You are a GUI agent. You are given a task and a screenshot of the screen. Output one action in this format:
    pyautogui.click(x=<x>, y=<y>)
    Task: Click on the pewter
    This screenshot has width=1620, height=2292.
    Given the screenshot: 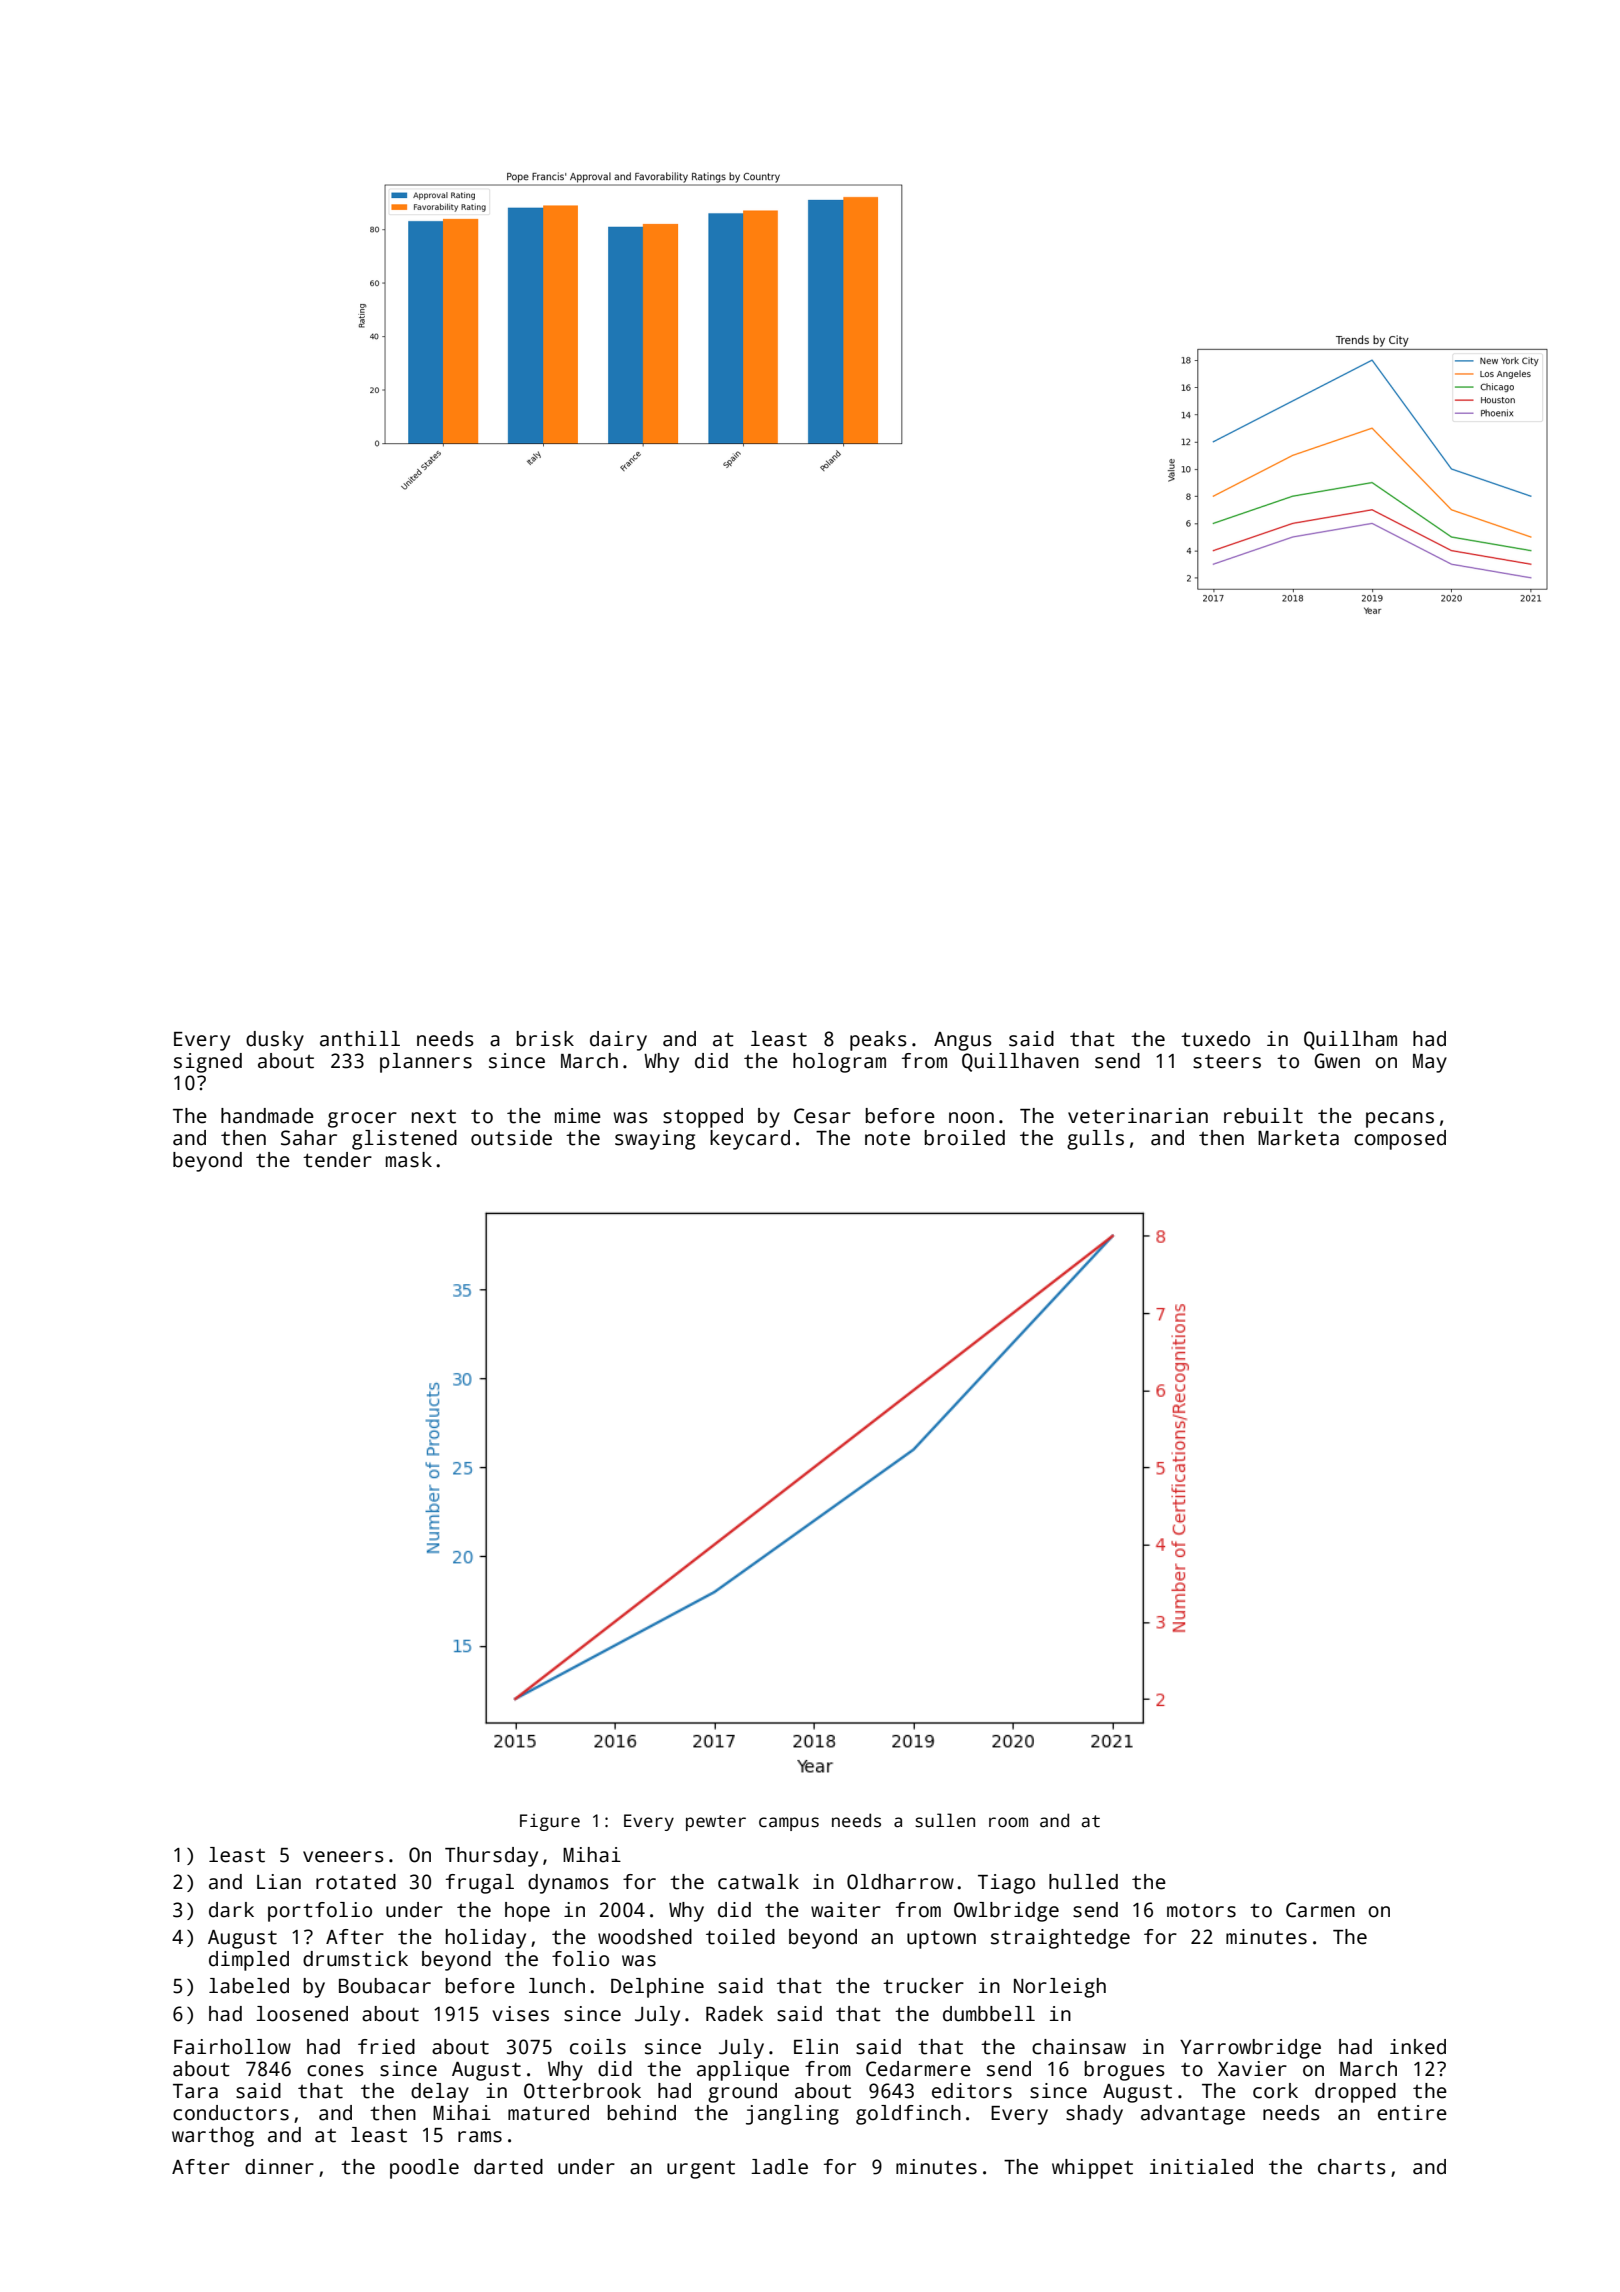 What is the action you would take?
    pyautogui.click(x=716, y=1823)
